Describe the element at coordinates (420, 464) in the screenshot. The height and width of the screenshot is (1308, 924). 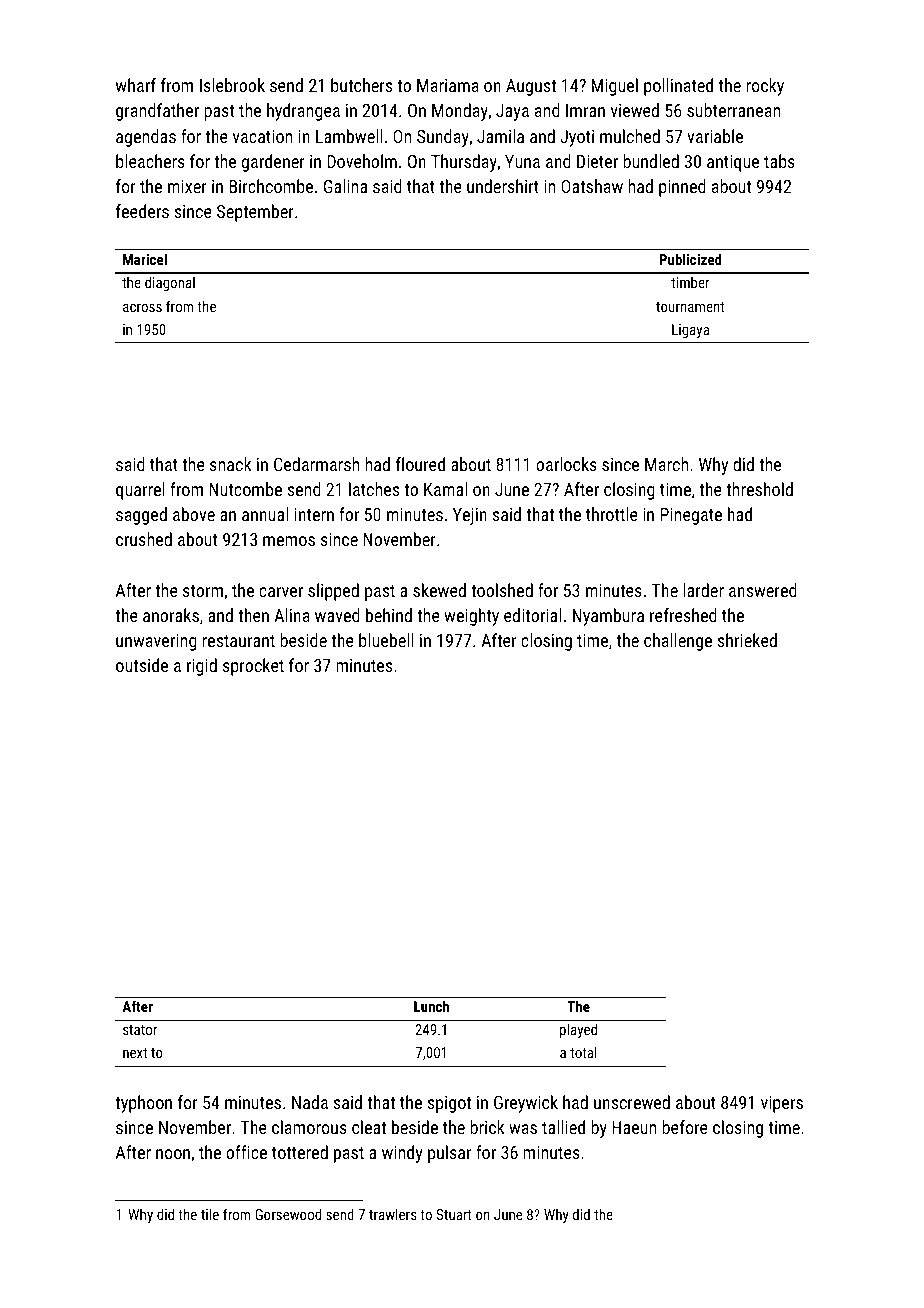
I see `floured` at that location.
